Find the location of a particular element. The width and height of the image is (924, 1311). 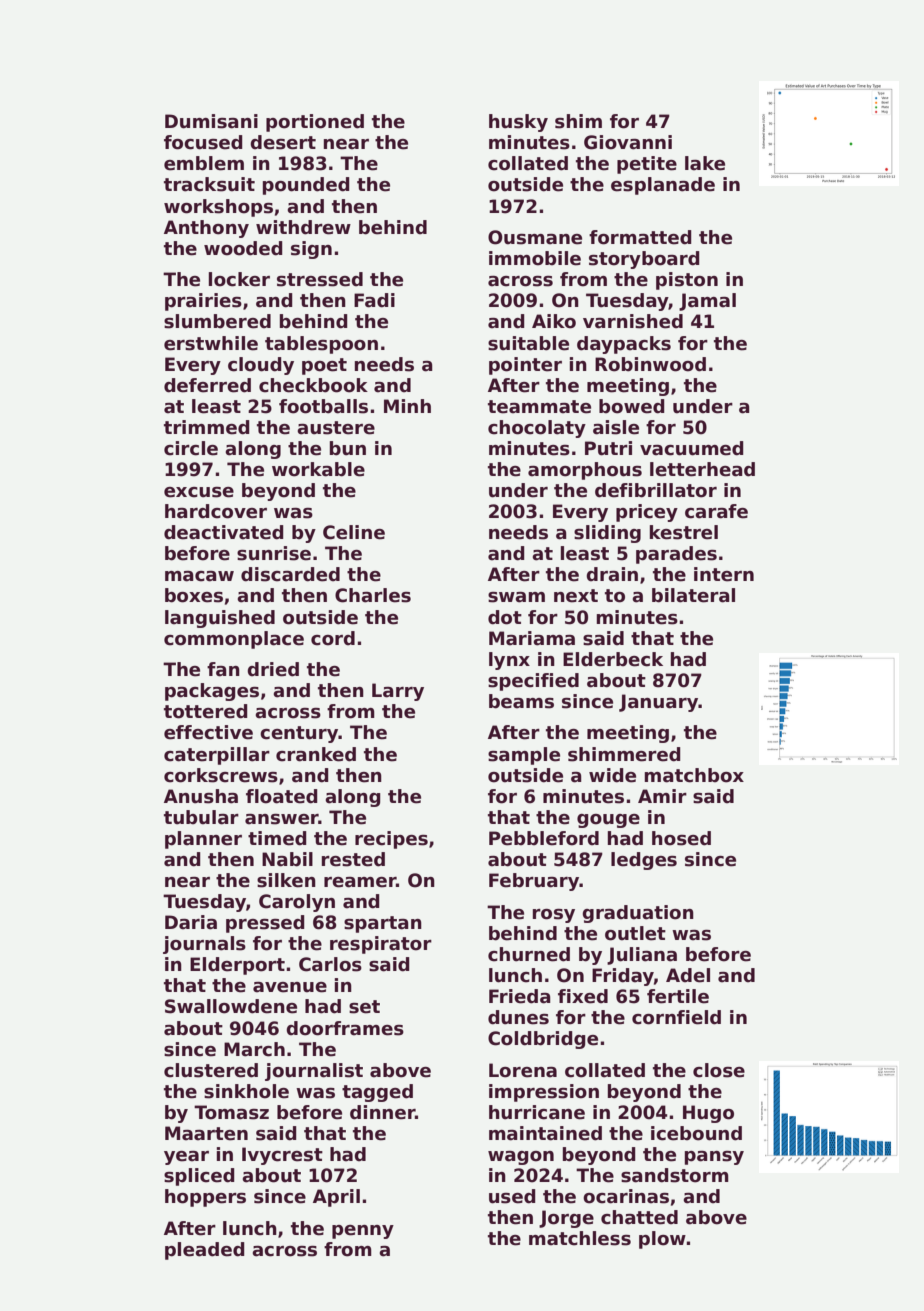

matchless is located at coordinates (580, 1238).
